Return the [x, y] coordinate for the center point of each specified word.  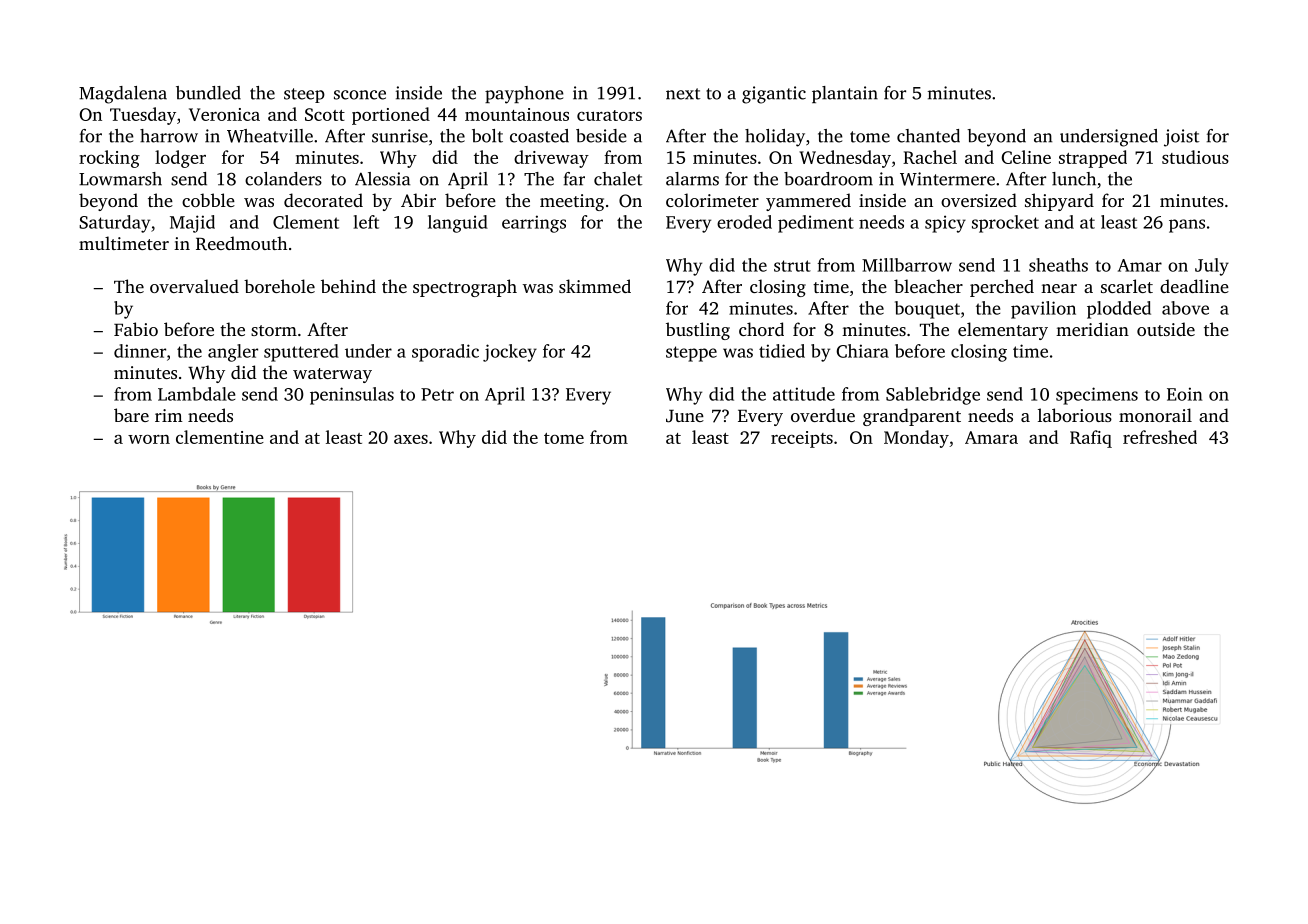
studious [1195, 157]
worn [149, 439]
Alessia [382, 179]
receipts [802, 439]
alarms [692, 179]
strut [792, 266]
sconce [360, 95]
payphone [524, 95]
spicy [945, 224]
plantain [845, 94]
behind [348, 286]
